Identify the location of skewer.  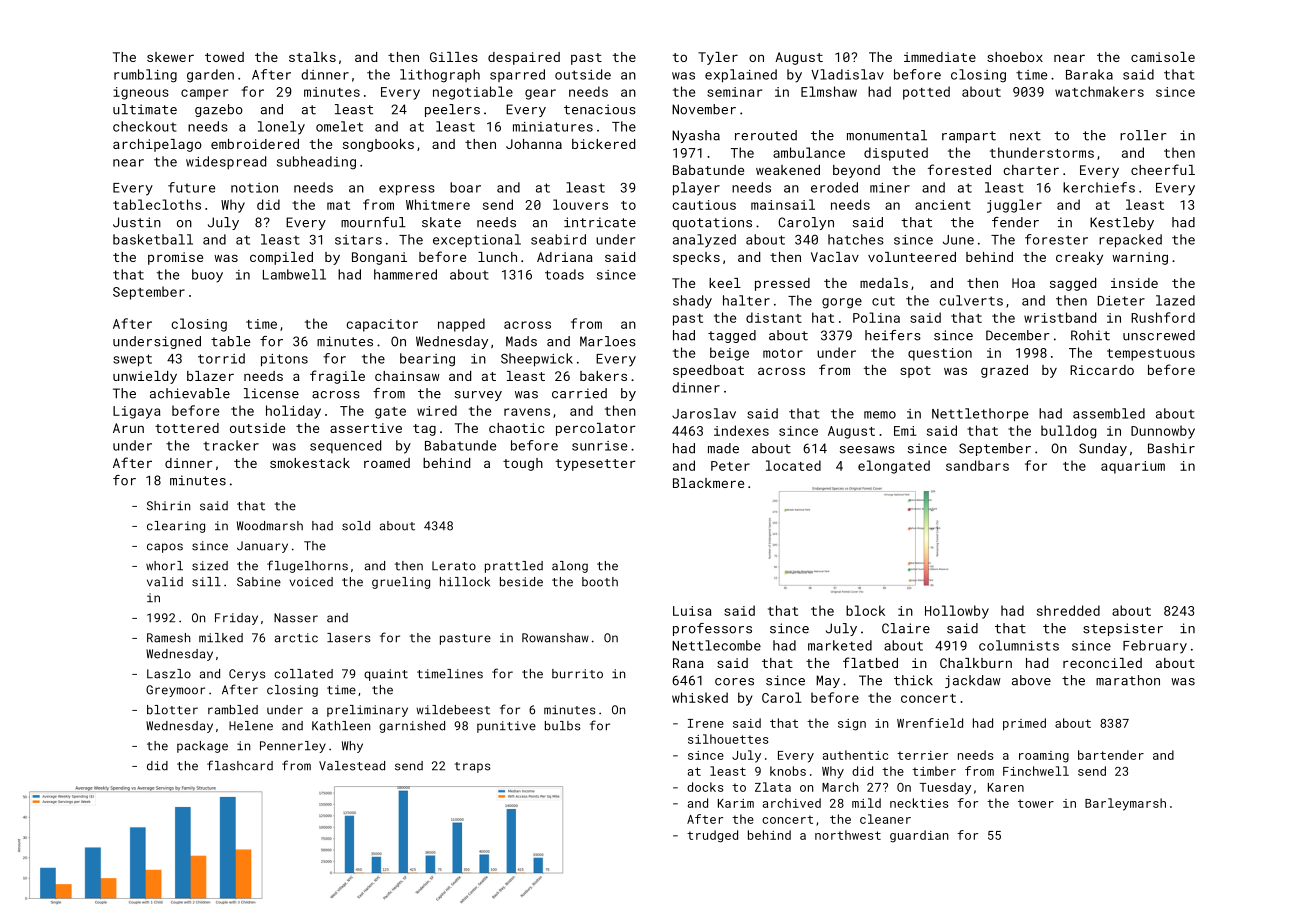
(170, 57).
